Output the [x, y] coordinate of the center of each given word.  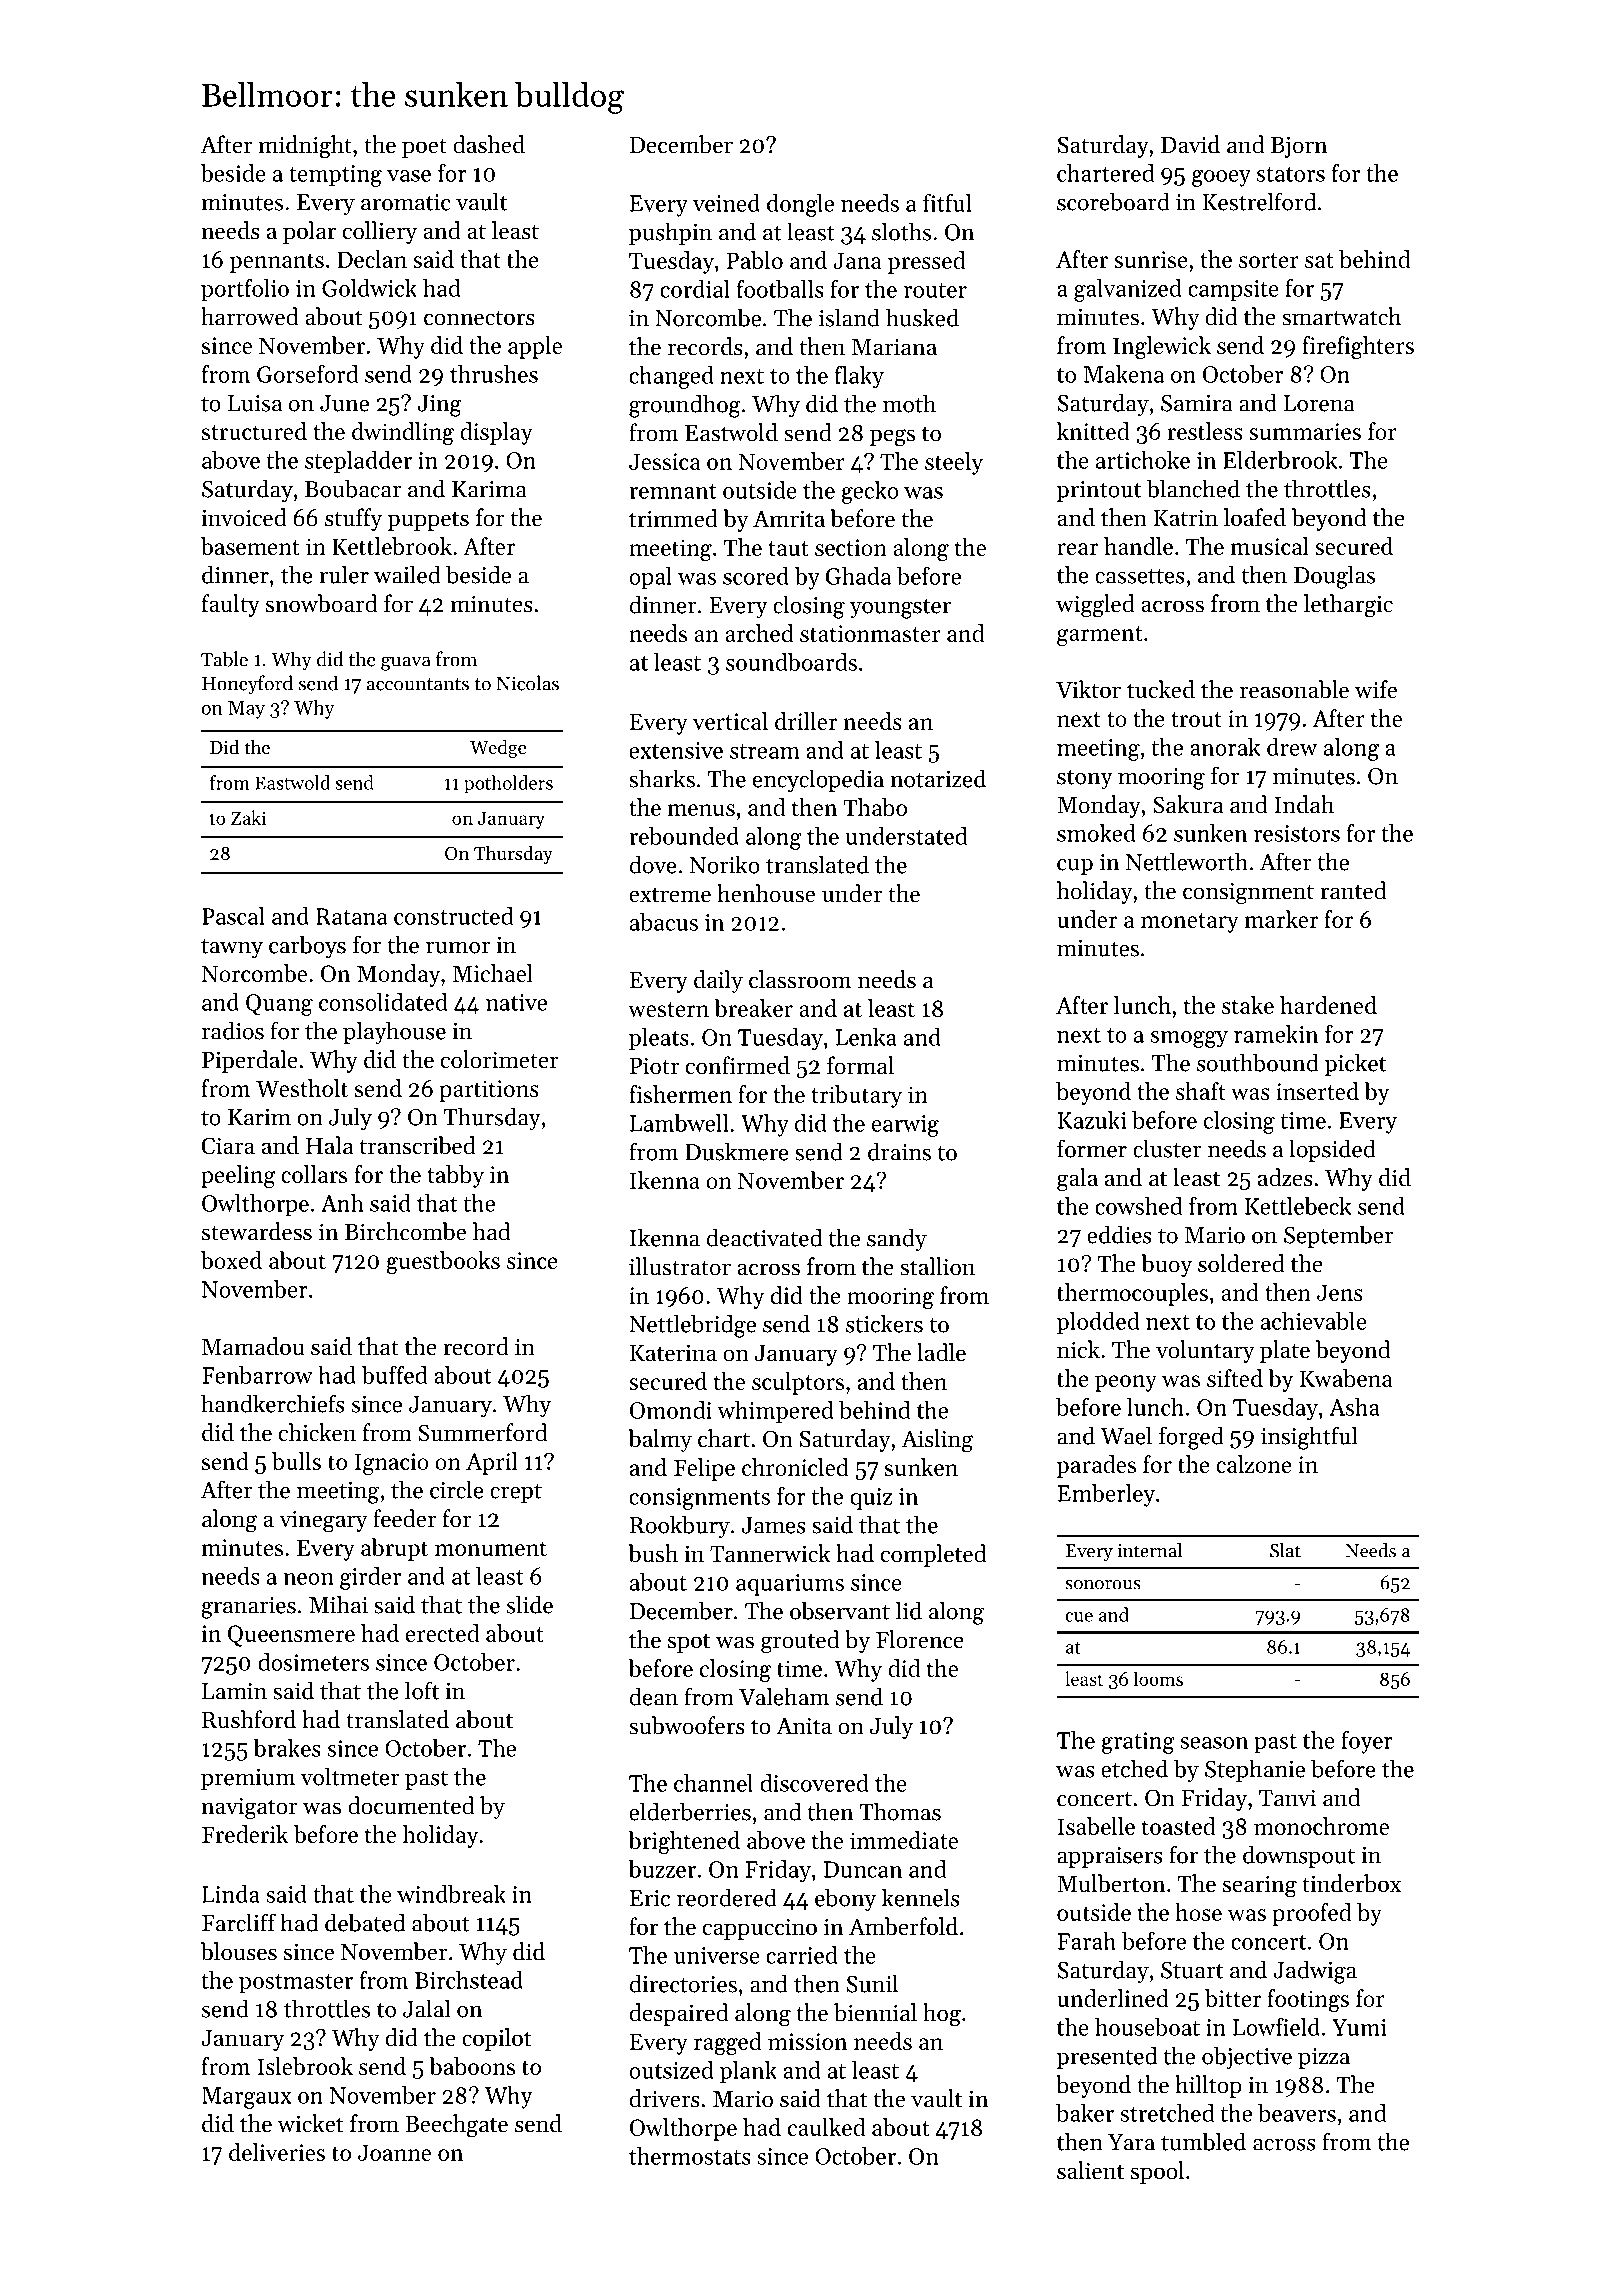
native [516, 1002]
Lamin [234, 1691]
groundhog [685, 406]
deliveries [277, 2152]
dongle [800, 205]
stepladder [358, 462]
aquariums [790, 1585]
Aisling [937, 1441]
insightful [1309, 1438]
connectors [479, 318]
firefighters [1358, 347]
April [492, 1463]
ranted [1353, 890]
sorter [1269, 260]
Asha [1354, 1407]
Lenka [866, 1037]
